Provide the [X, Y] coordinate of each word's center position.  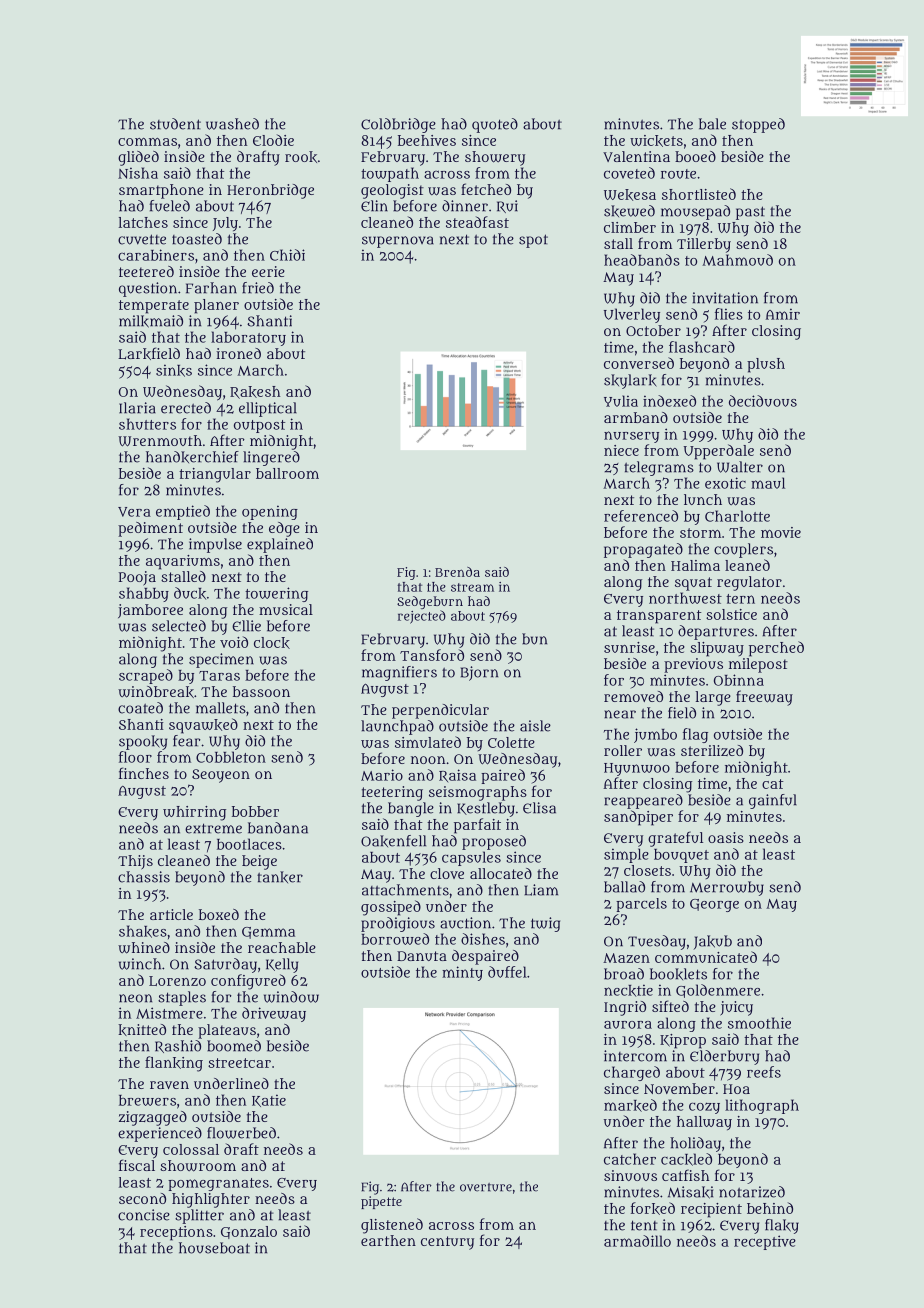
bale [712, 124]
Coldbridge [398, 125]
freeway [764, 698]
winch [140, 964]
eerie [268, 271]
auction [465, 923]
